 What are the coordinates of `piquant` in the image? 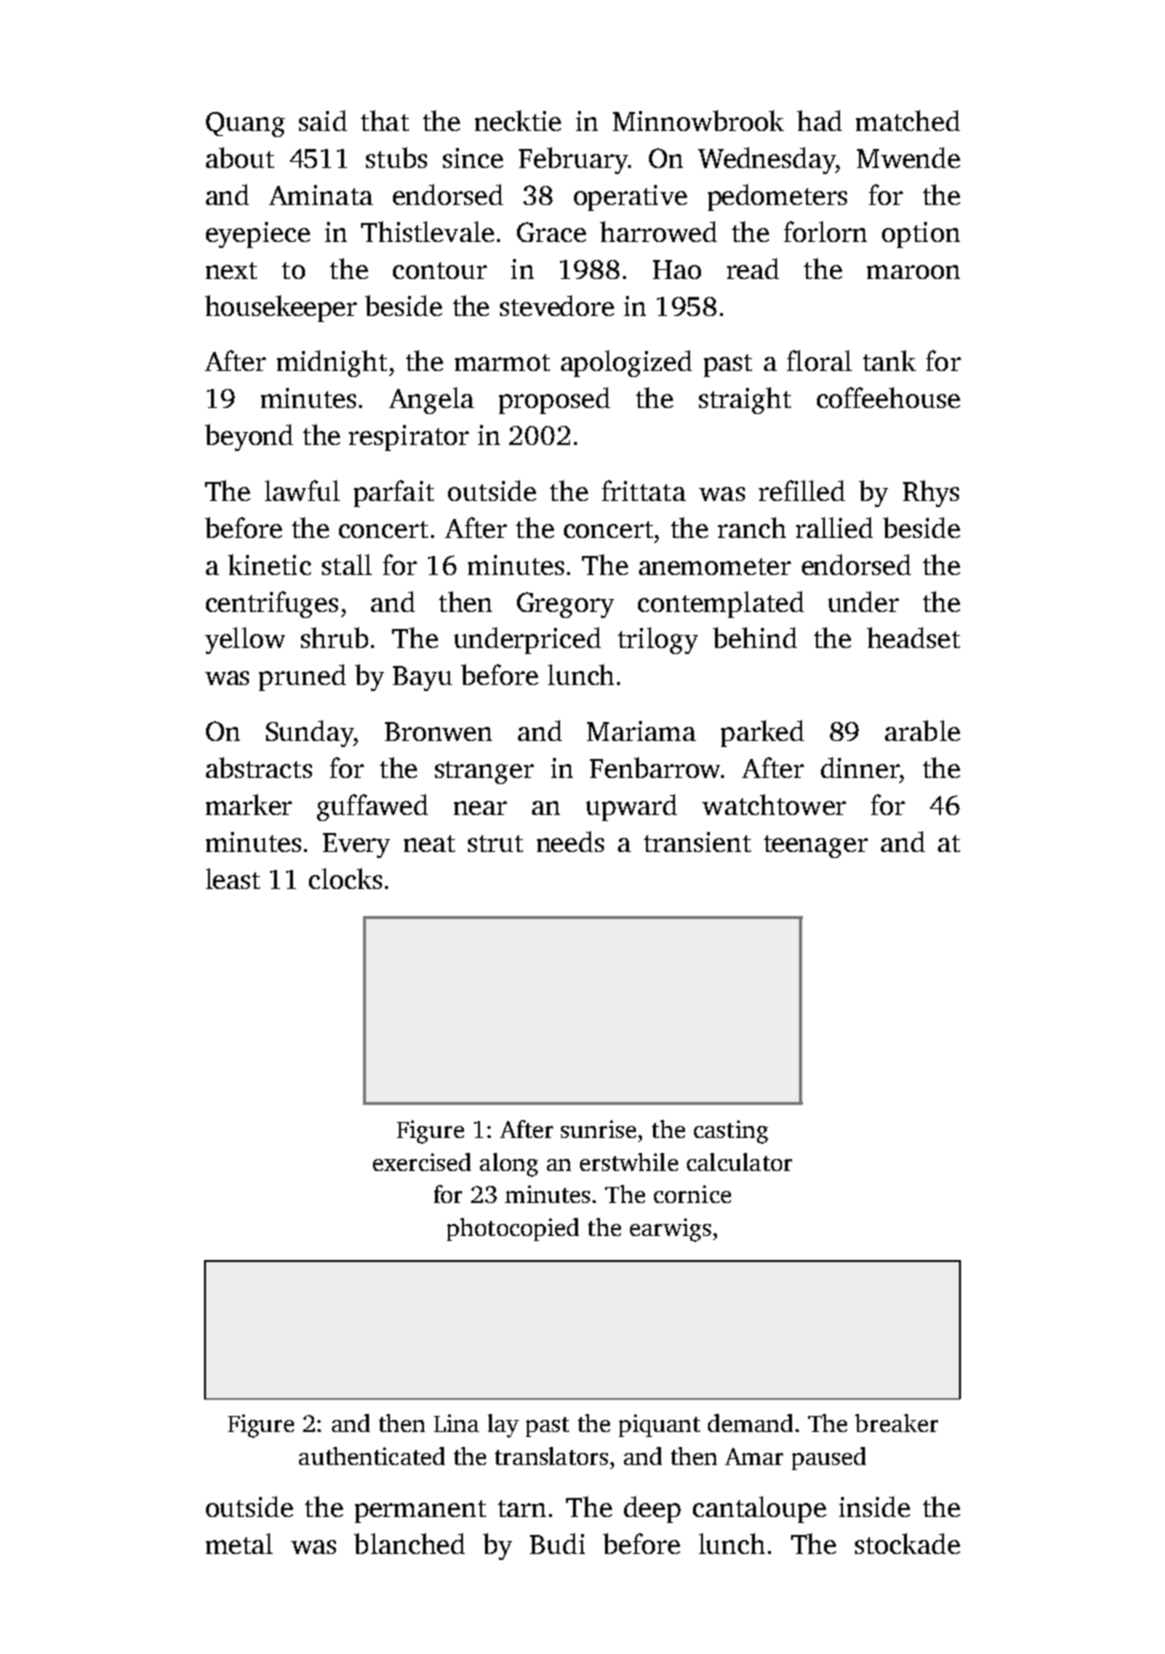 It's located at (659, 1425).
